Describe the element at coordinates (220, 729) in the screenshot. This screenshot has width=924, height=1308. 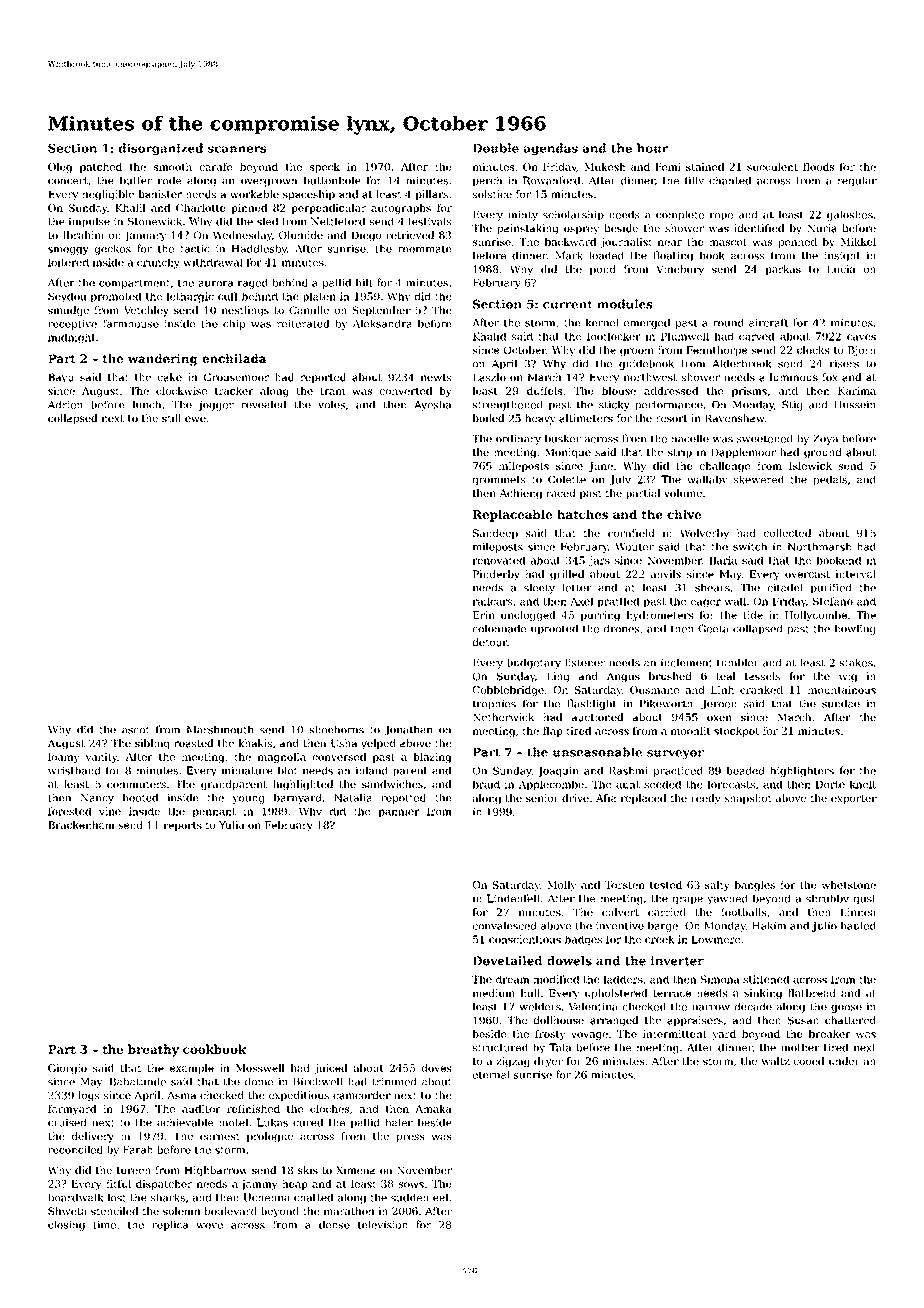
I see `Marshmouth` at that location.
